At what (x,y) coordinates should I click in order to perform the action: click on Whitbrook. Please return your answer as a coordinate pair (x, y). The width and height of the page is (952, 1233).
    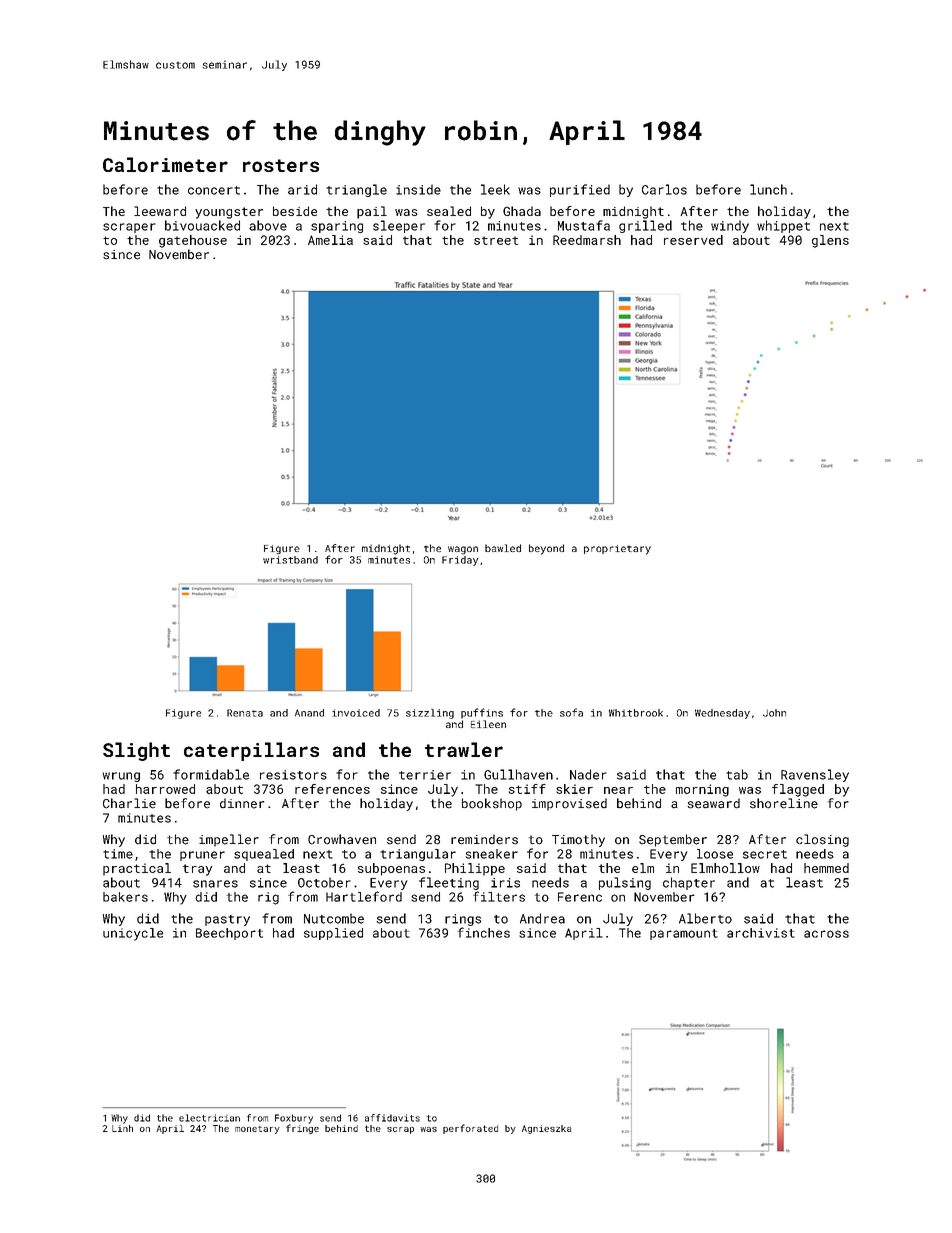
    Looking at the image, I should click on (636, 713).
